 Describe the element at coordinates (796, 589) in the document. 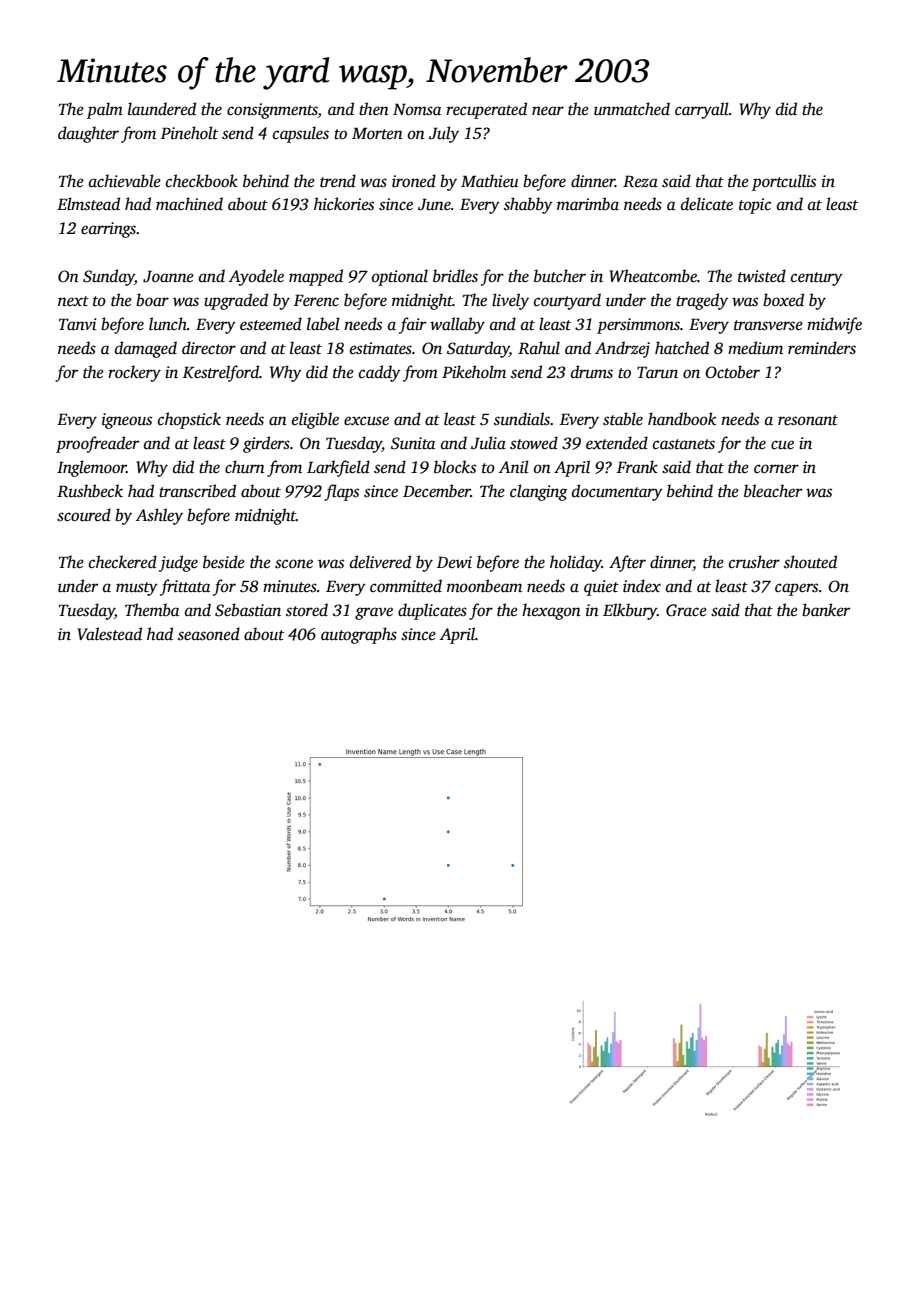

I see `capers` at that location.
